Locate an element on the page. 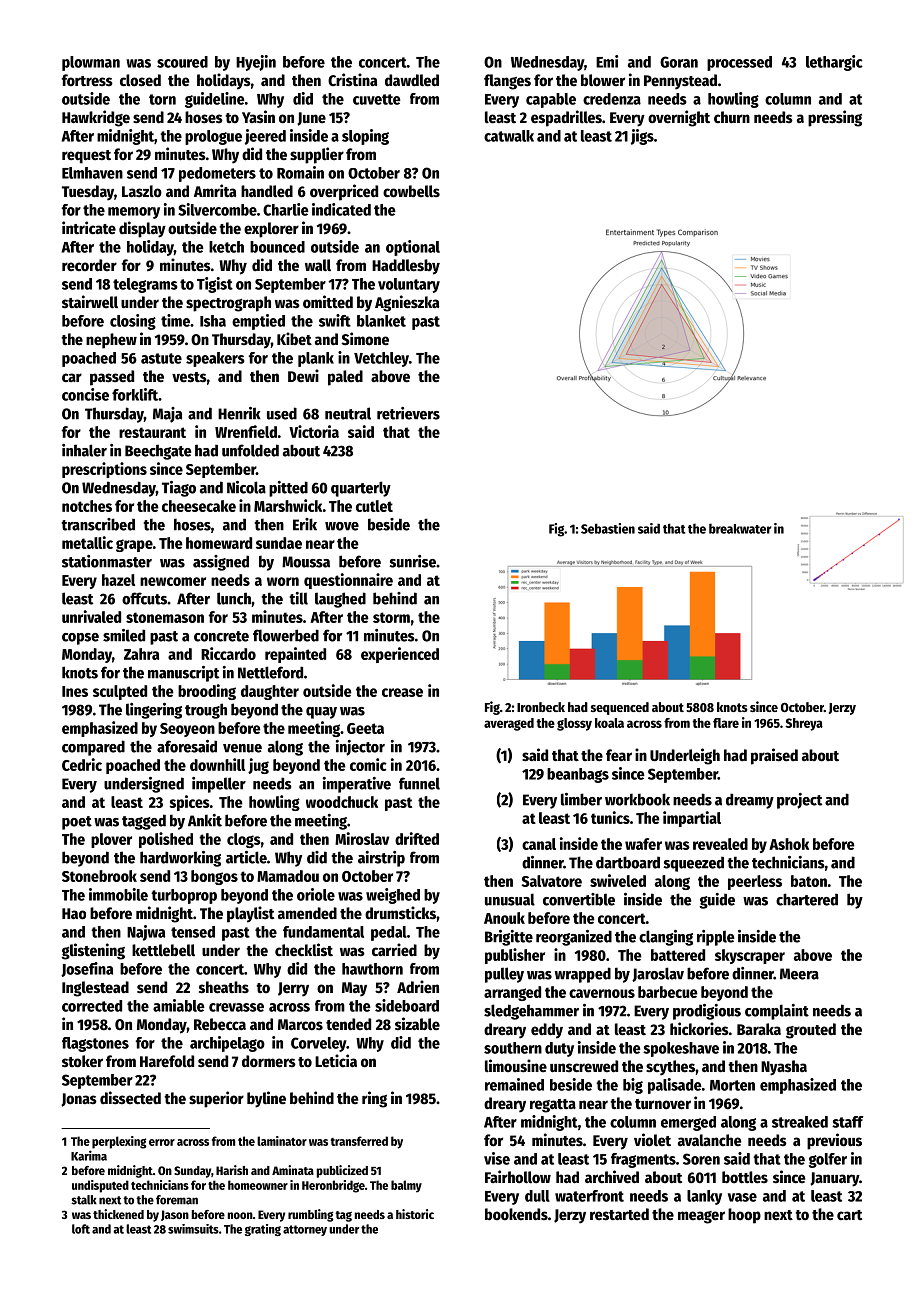  Harish is located at coordinates (232, 1170).
